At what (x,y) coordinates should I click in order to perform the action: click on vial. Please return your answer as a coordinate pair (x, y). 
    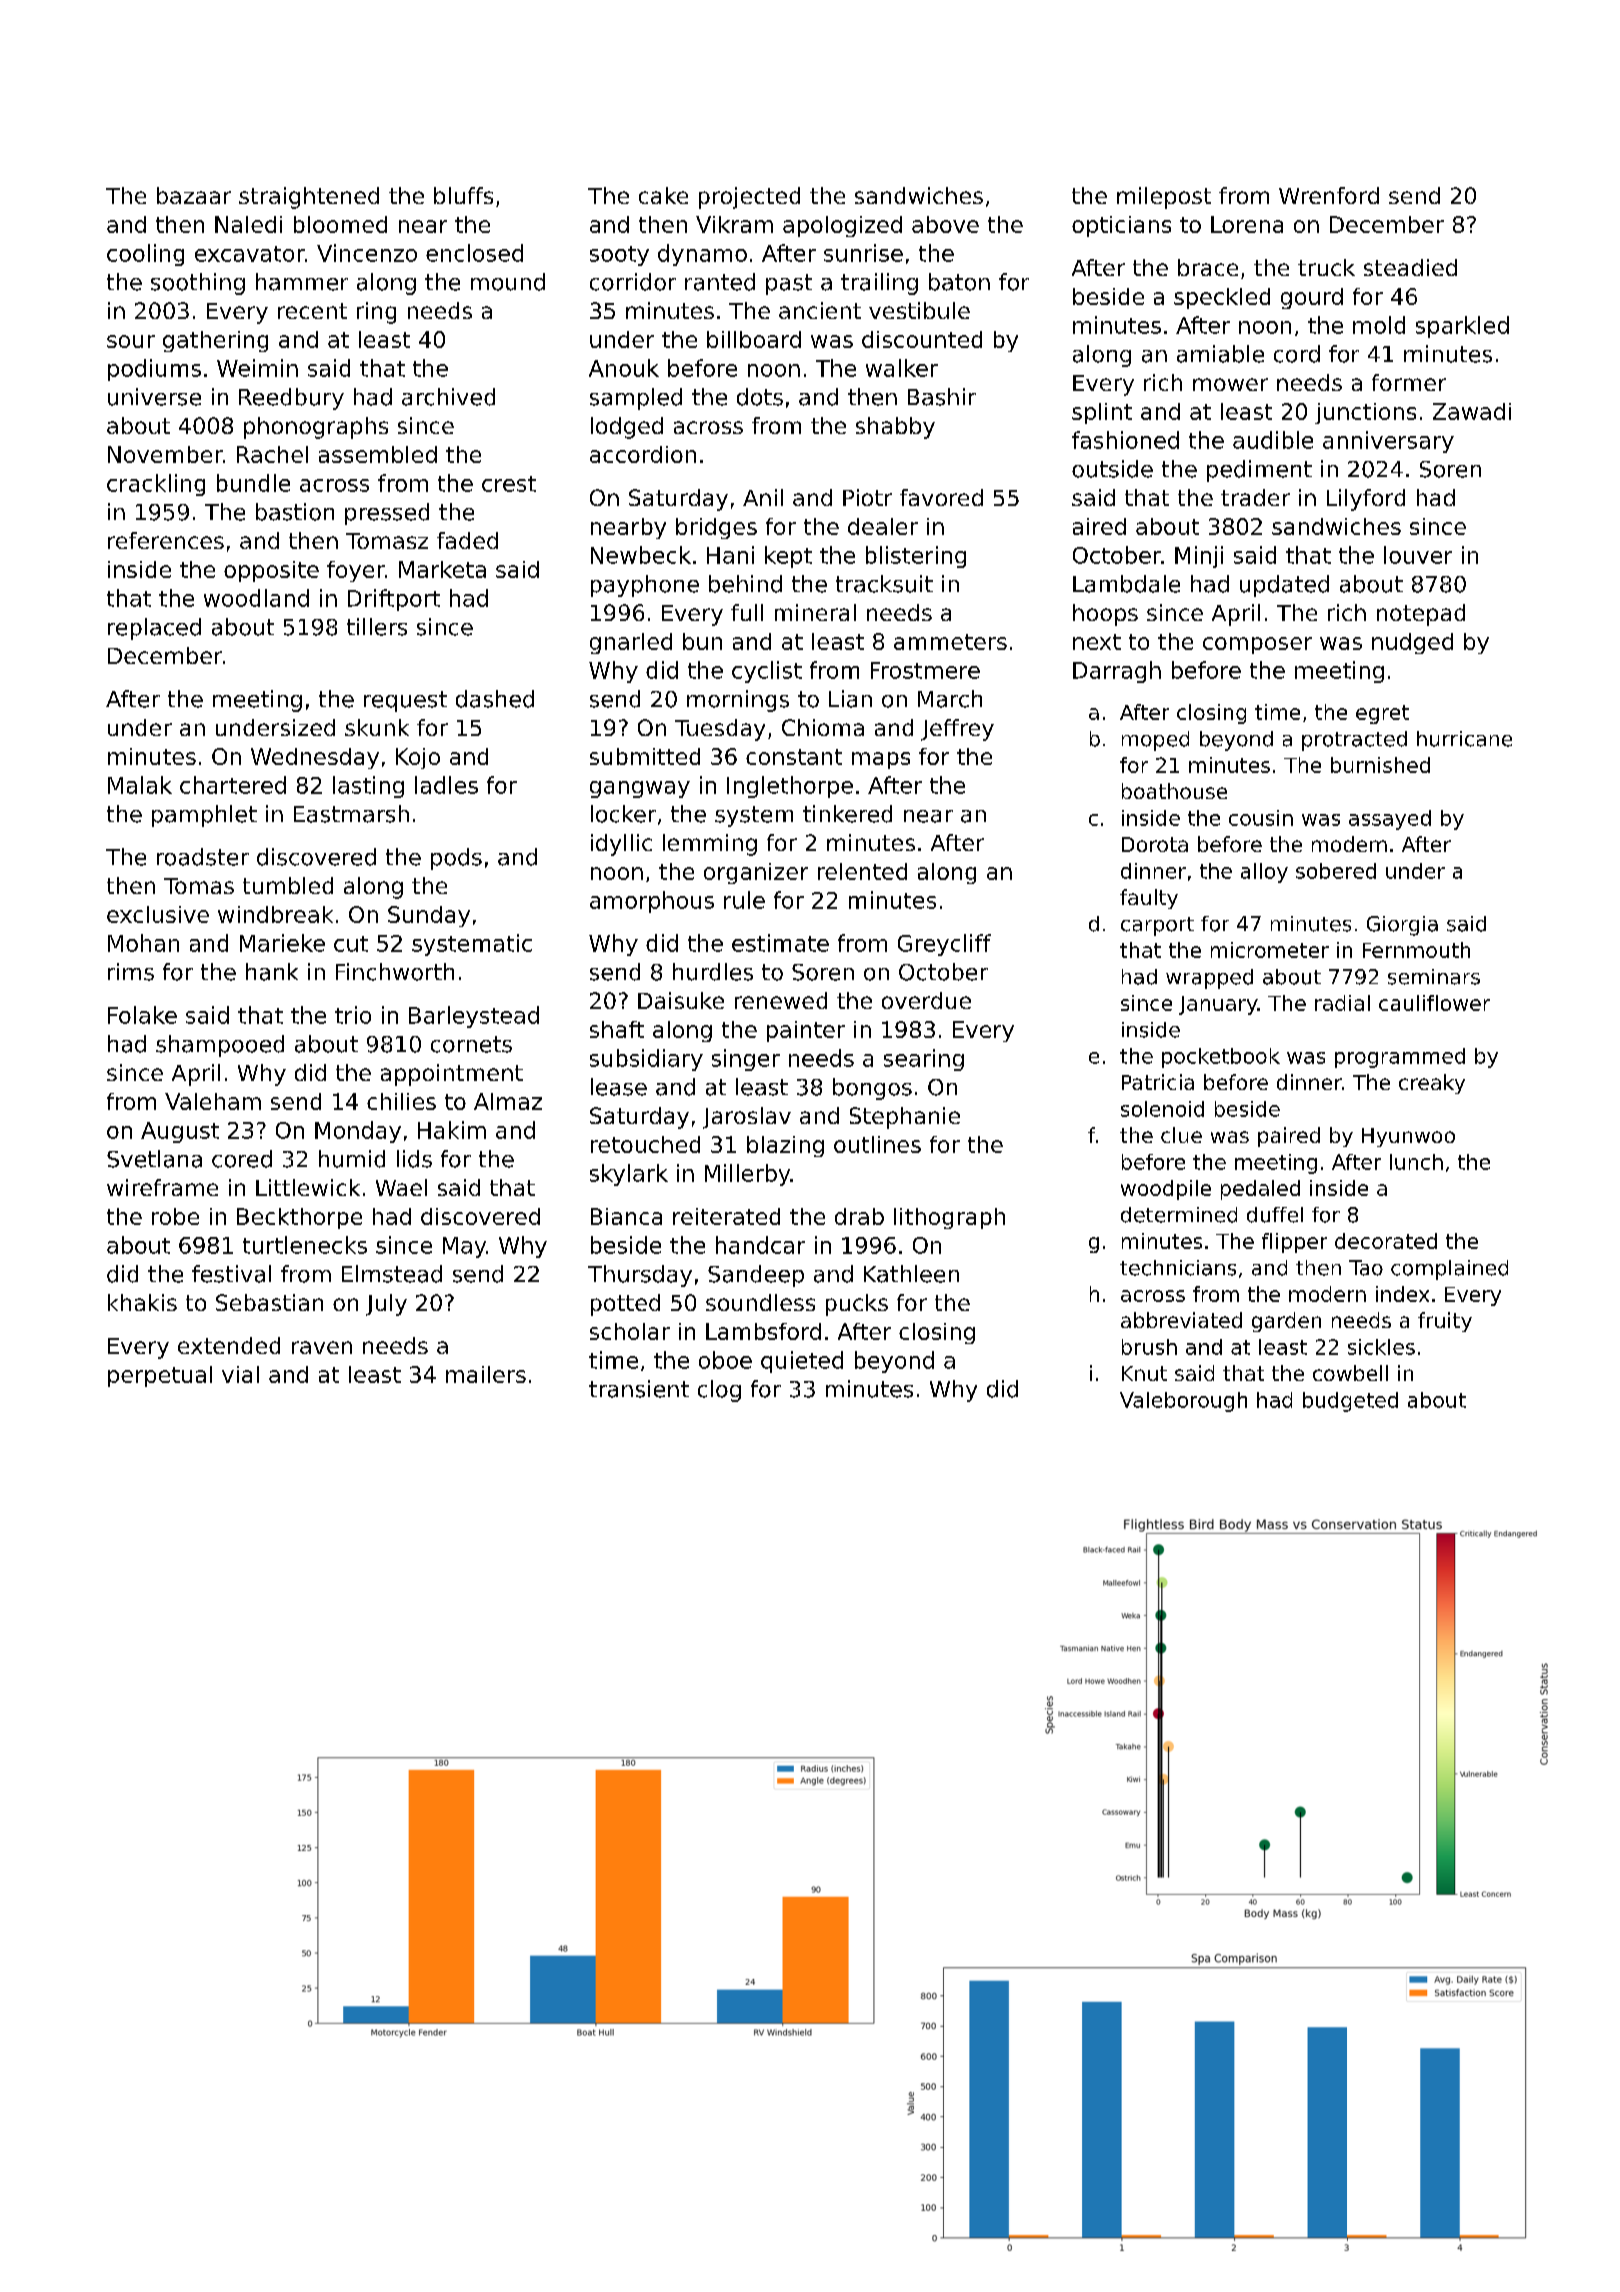
    Looking at the image, I should click on (240, 1374).
